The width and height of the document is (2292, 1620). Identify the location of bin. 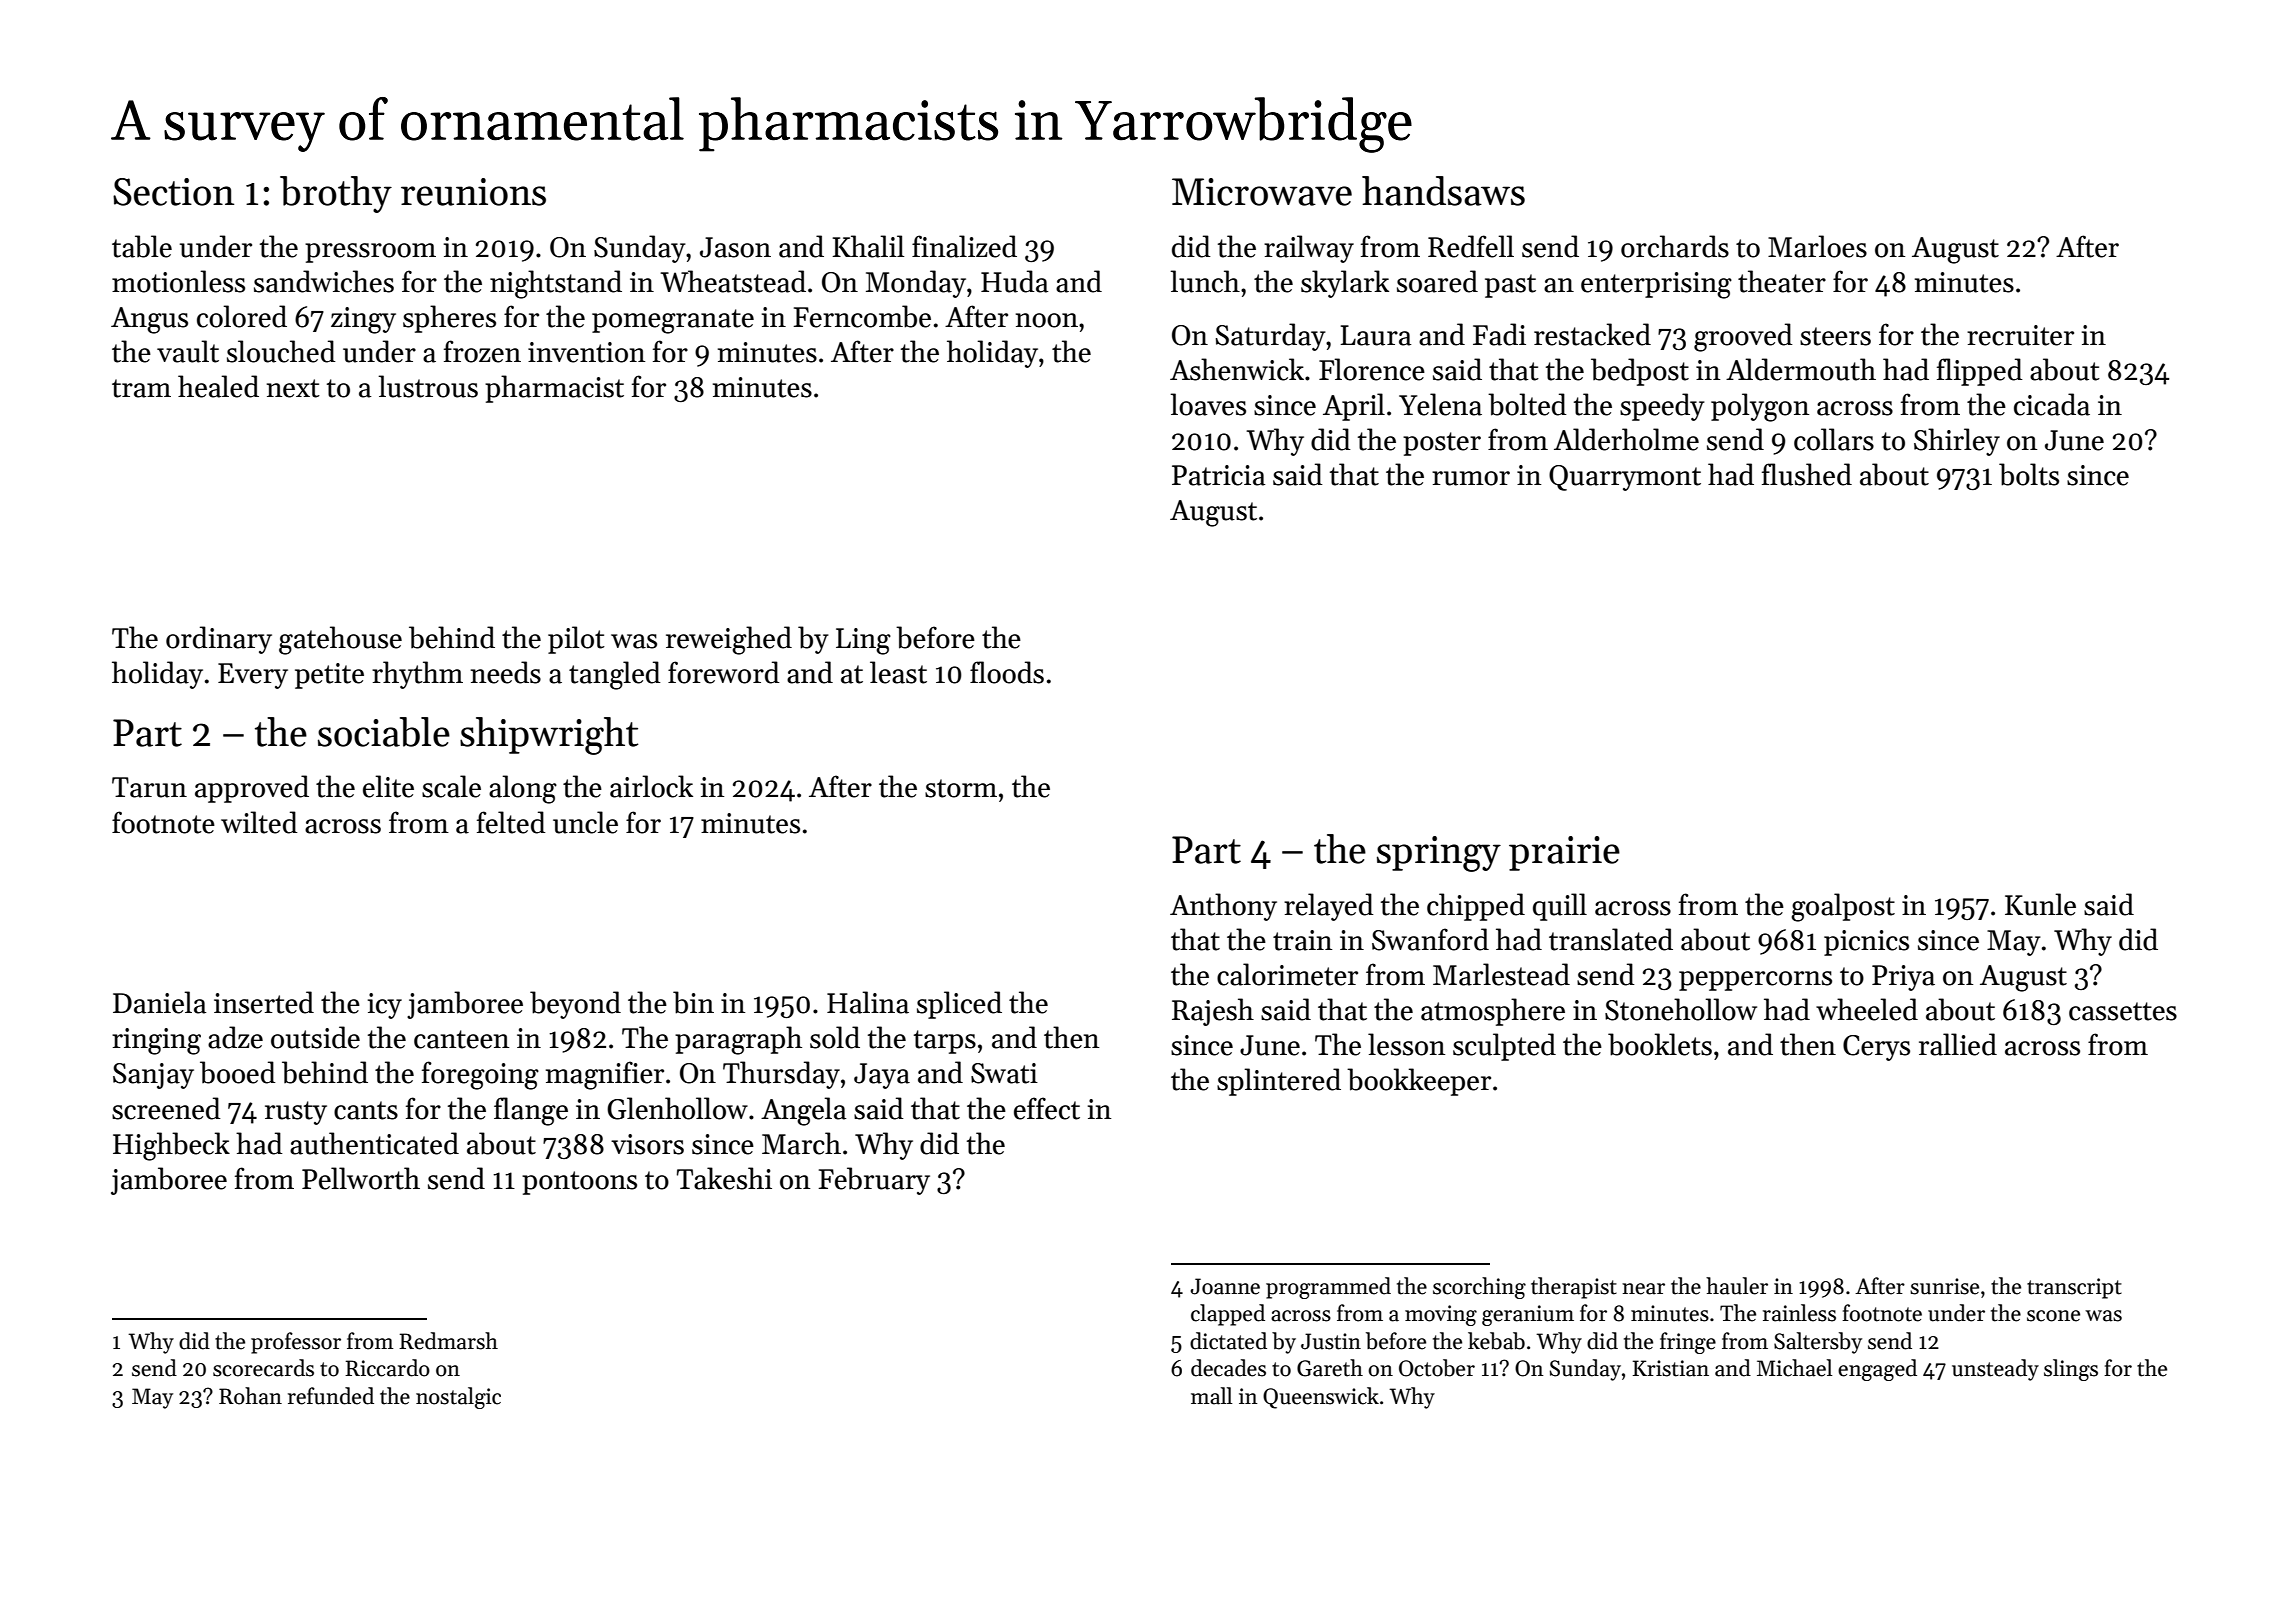
(693, 1002).
